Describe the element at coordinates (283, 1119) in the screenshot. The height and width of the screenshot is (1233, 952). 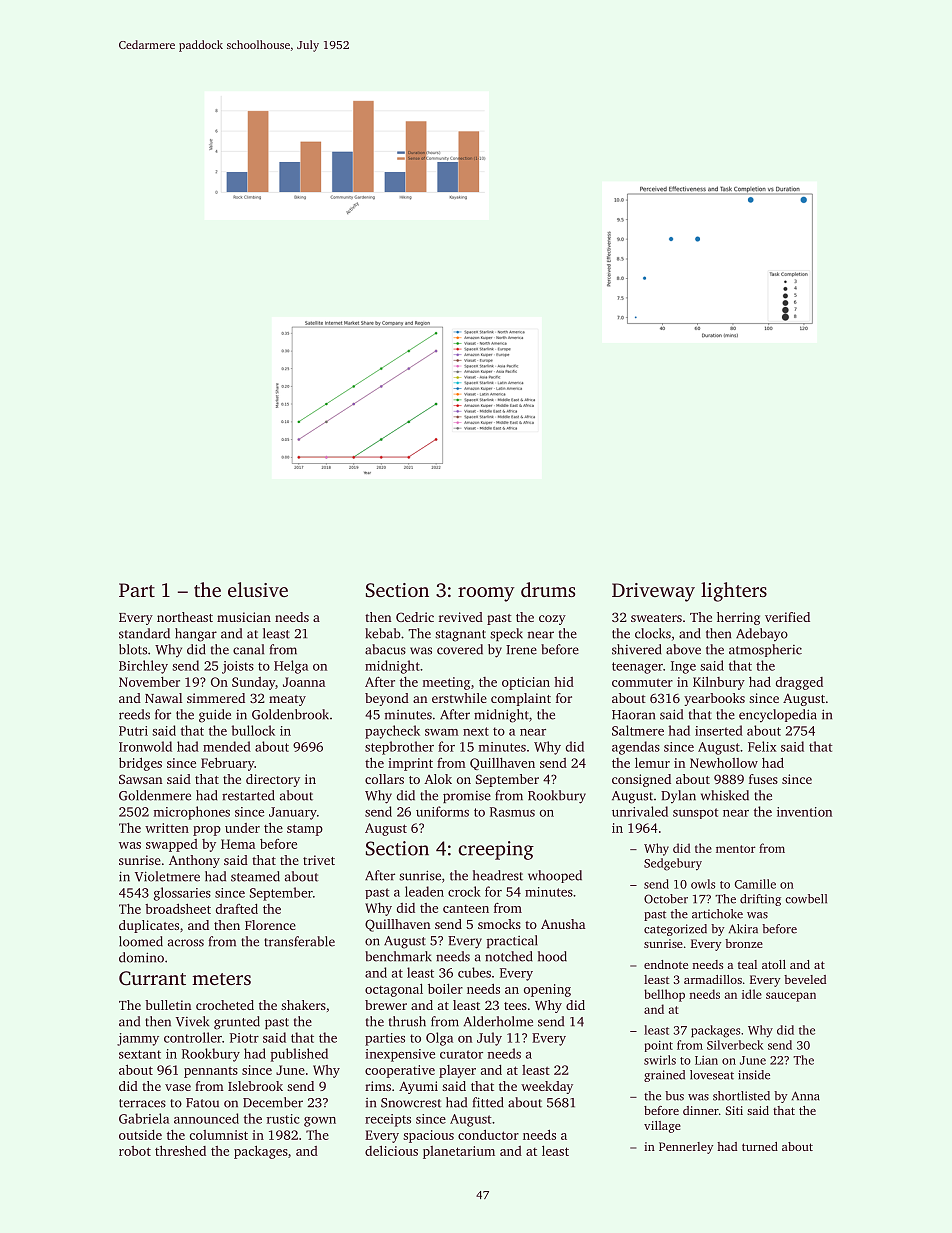
I see `rustic` at that location.
